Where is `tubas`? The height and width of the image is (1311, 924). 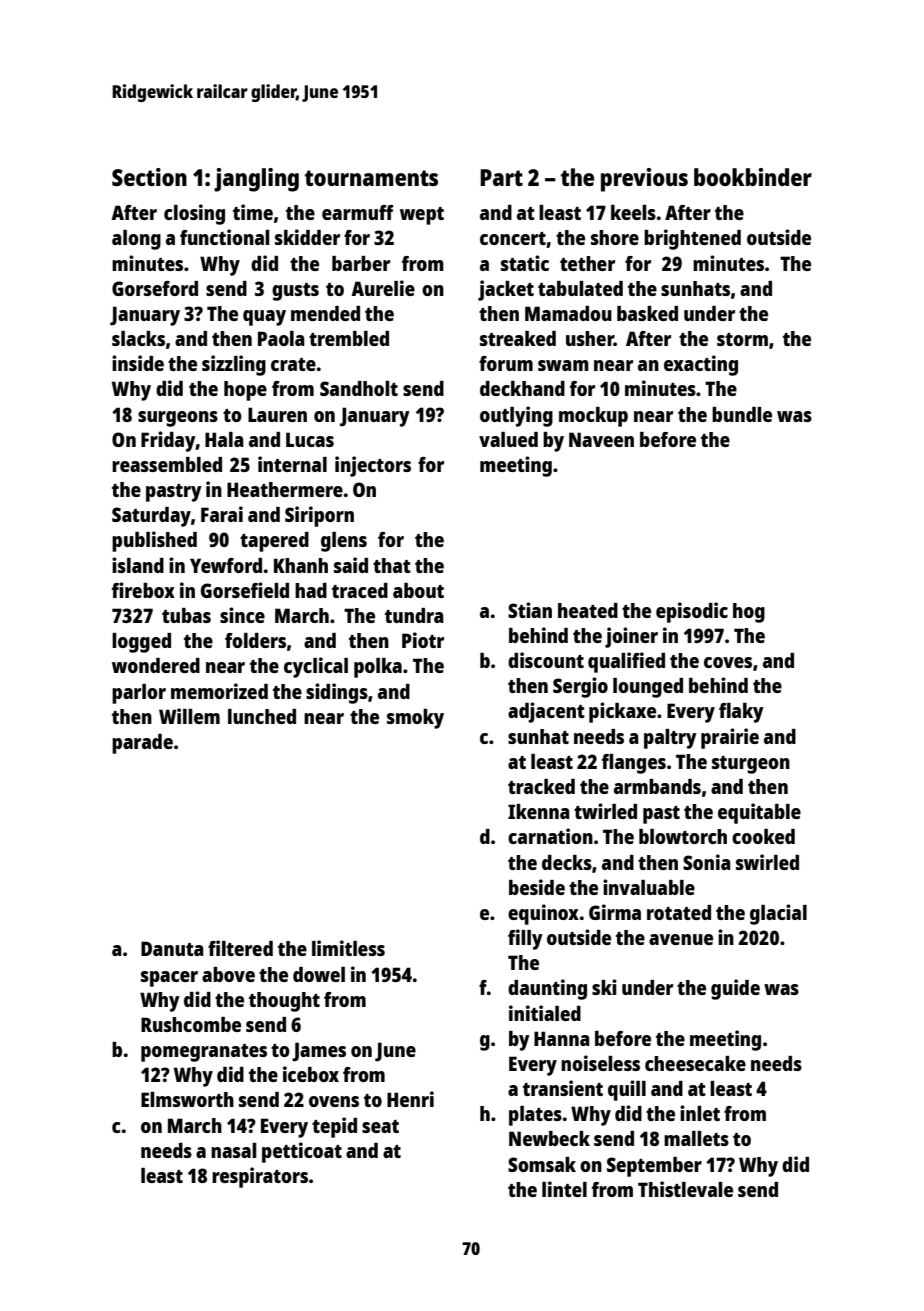 tubas is located at coordinates (186, 615).
